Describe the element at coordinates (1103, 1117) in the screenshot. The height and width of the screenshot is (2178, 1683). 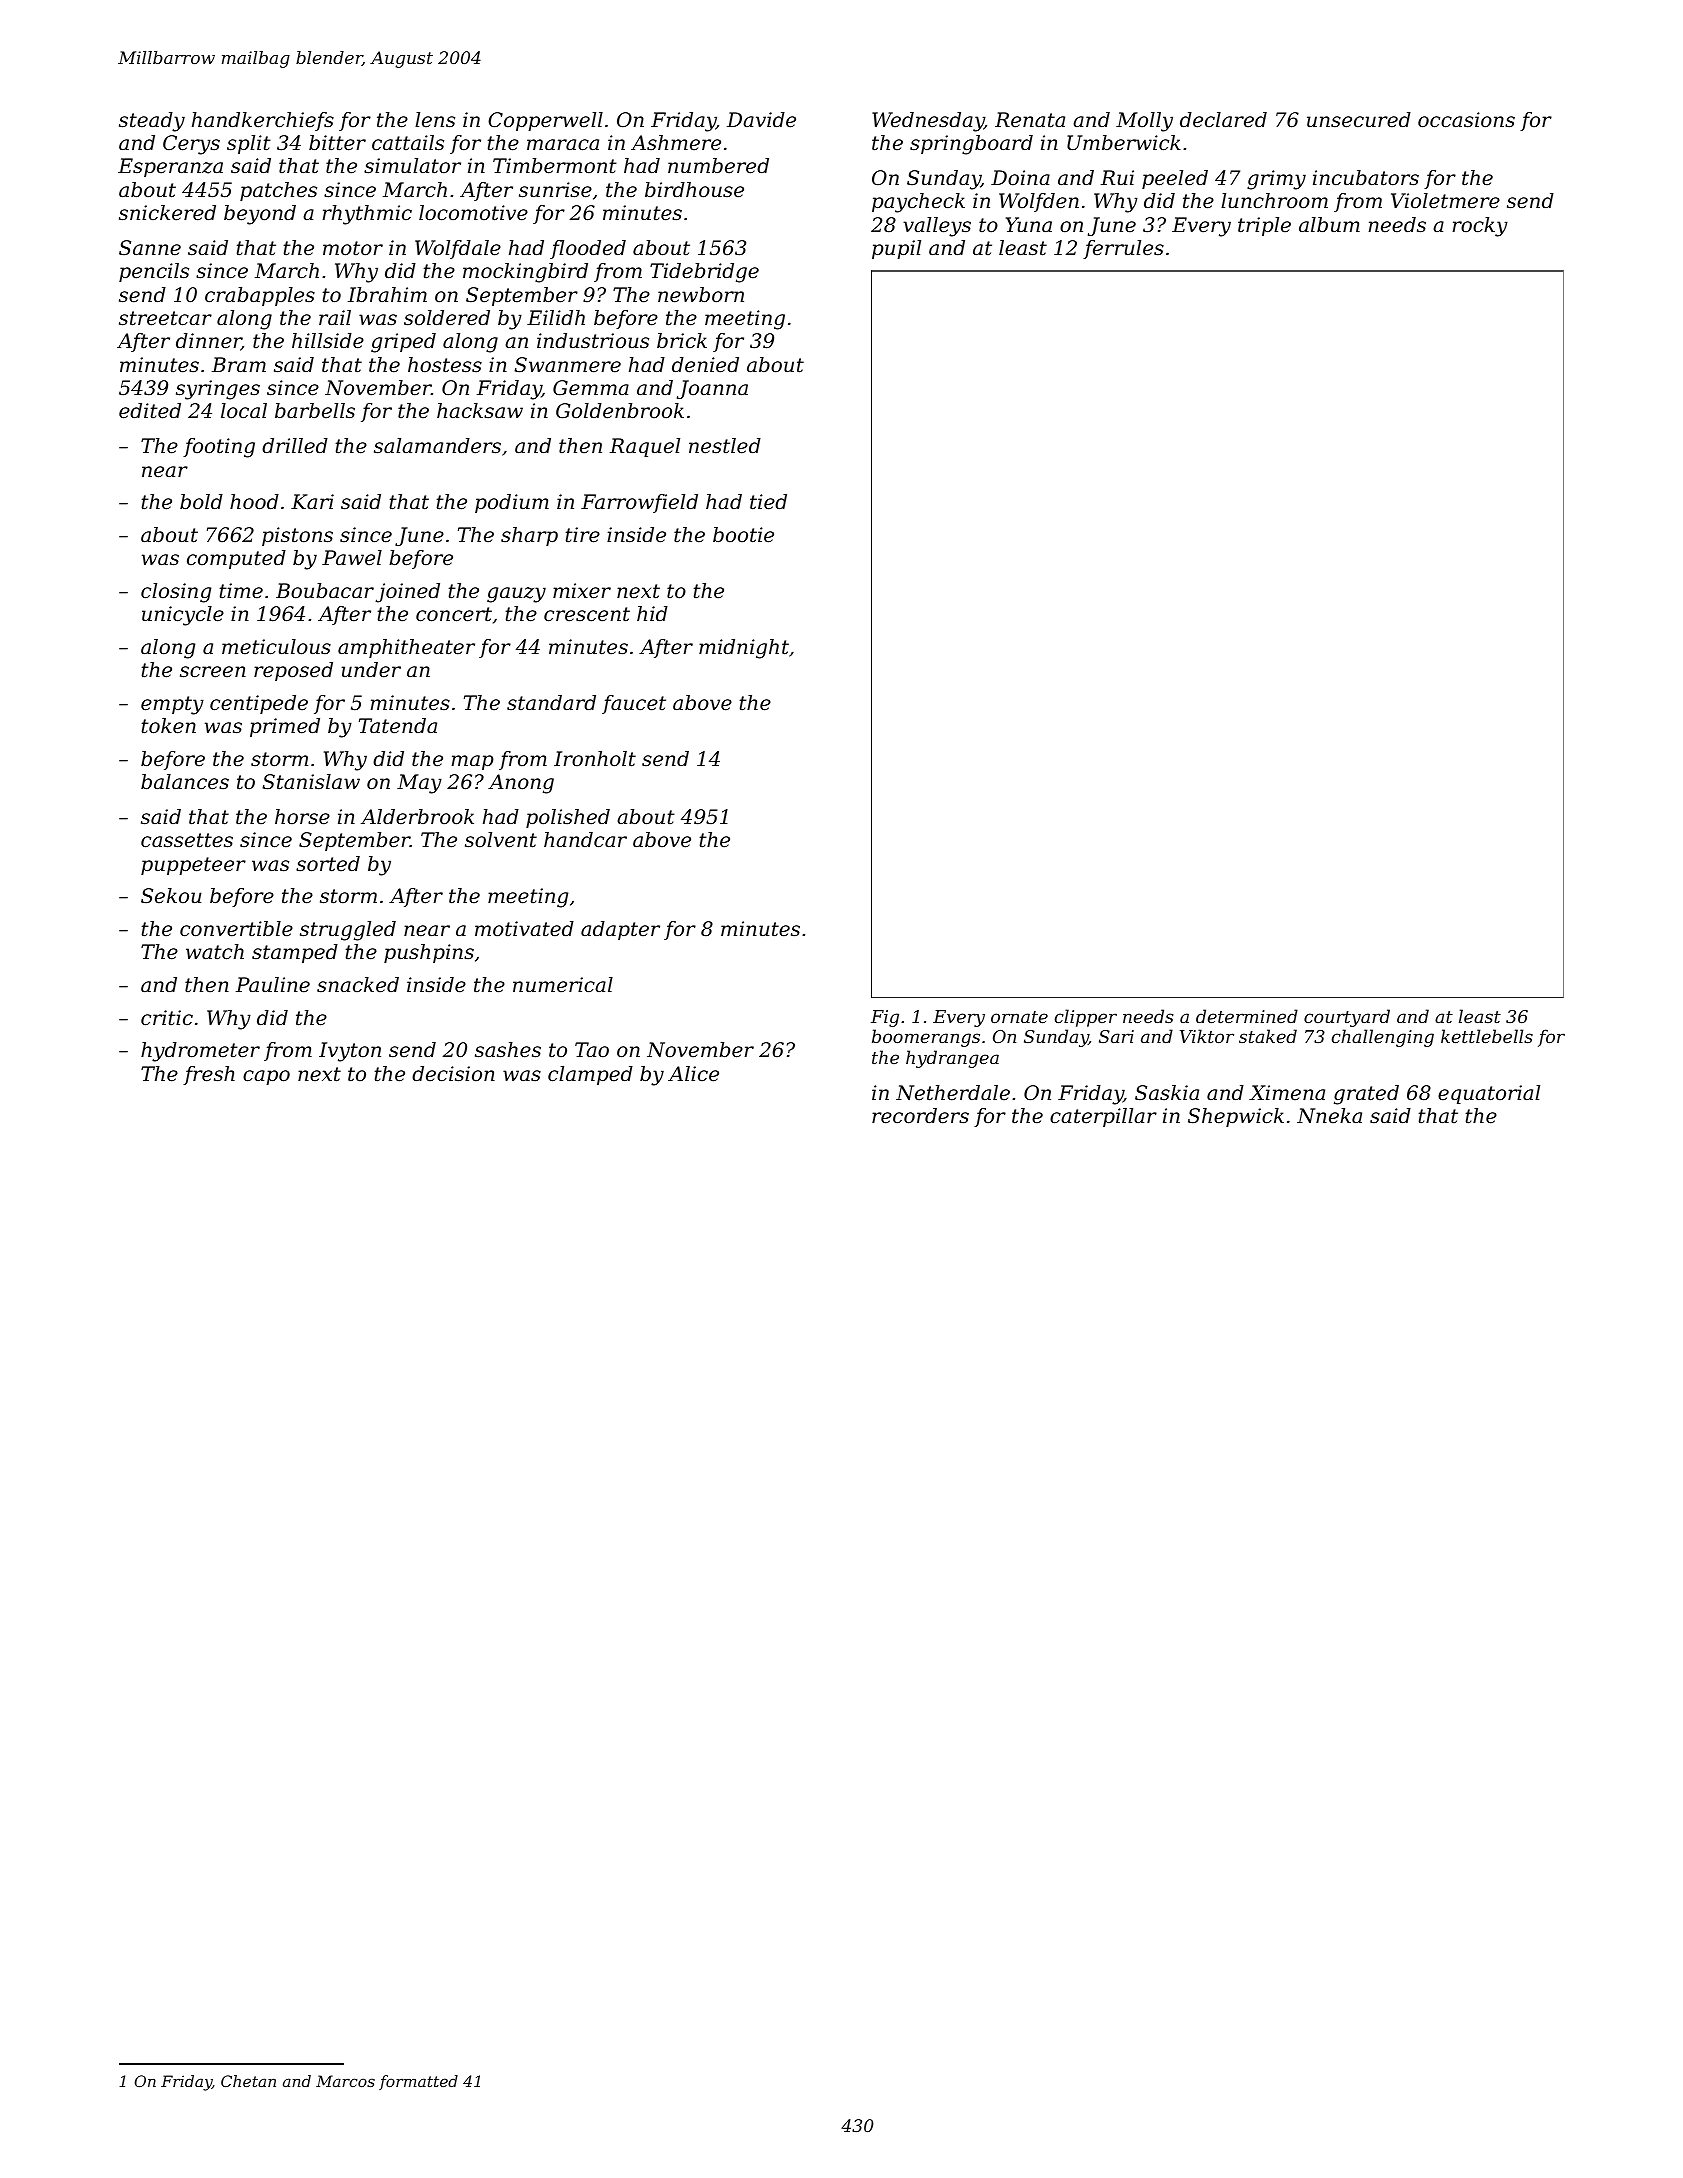
I see `caterpillar` at that location.
